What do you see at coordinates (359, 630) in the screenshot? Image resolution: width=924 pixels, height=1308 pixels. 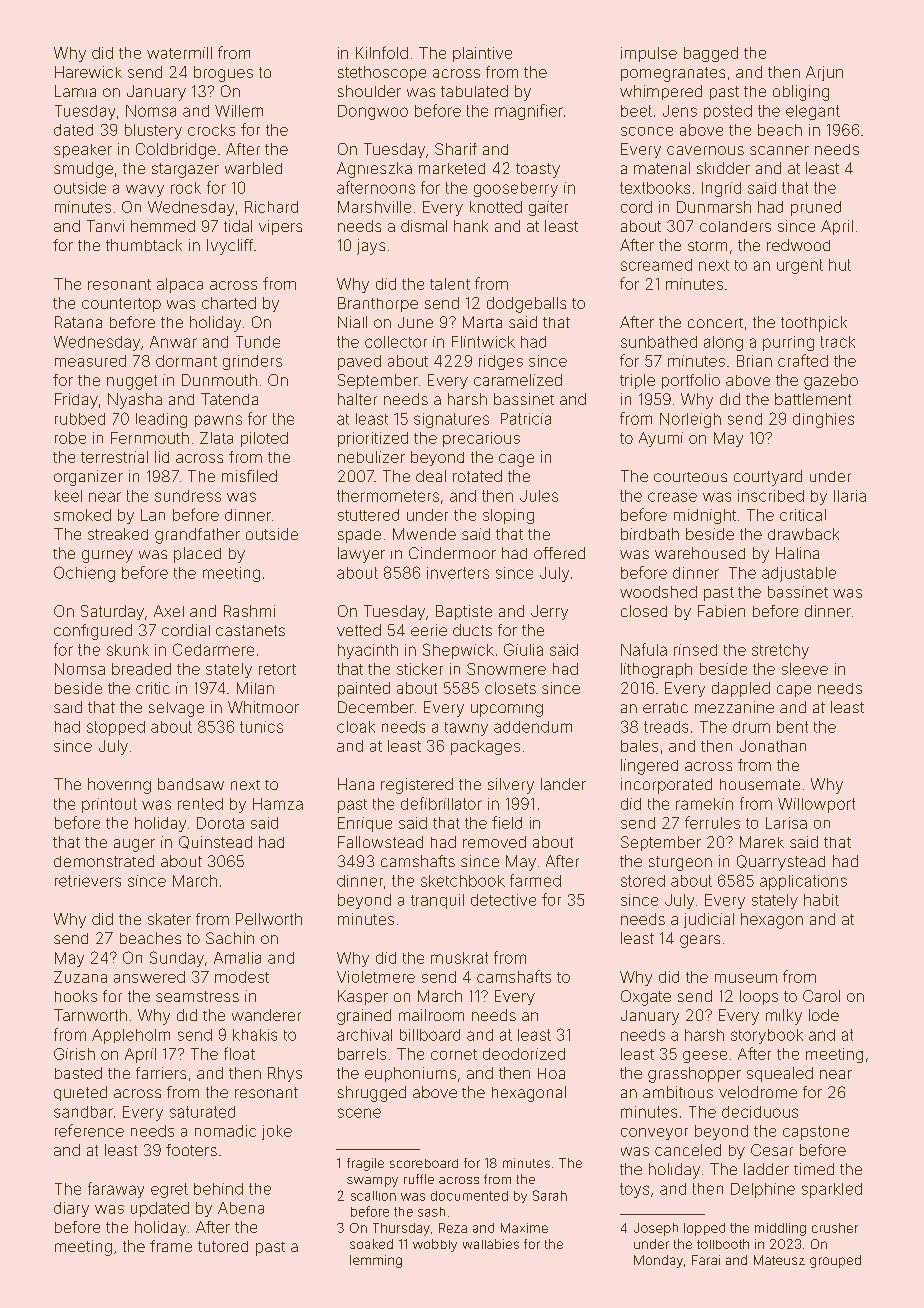 I see `vetted` at bounding box center [359, 630].
